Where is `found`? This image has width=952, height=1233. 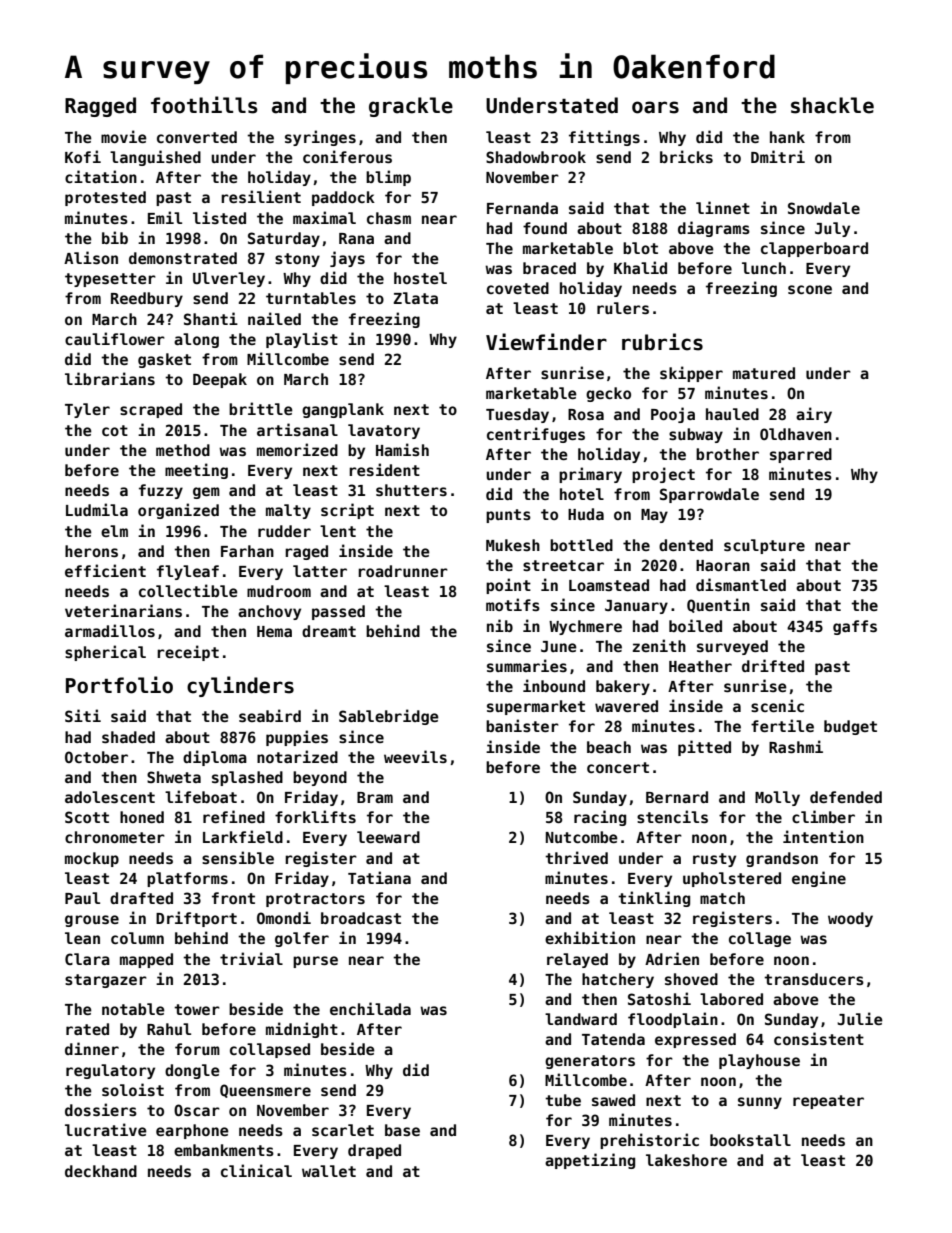 found is located at coordinates (545, 228).
